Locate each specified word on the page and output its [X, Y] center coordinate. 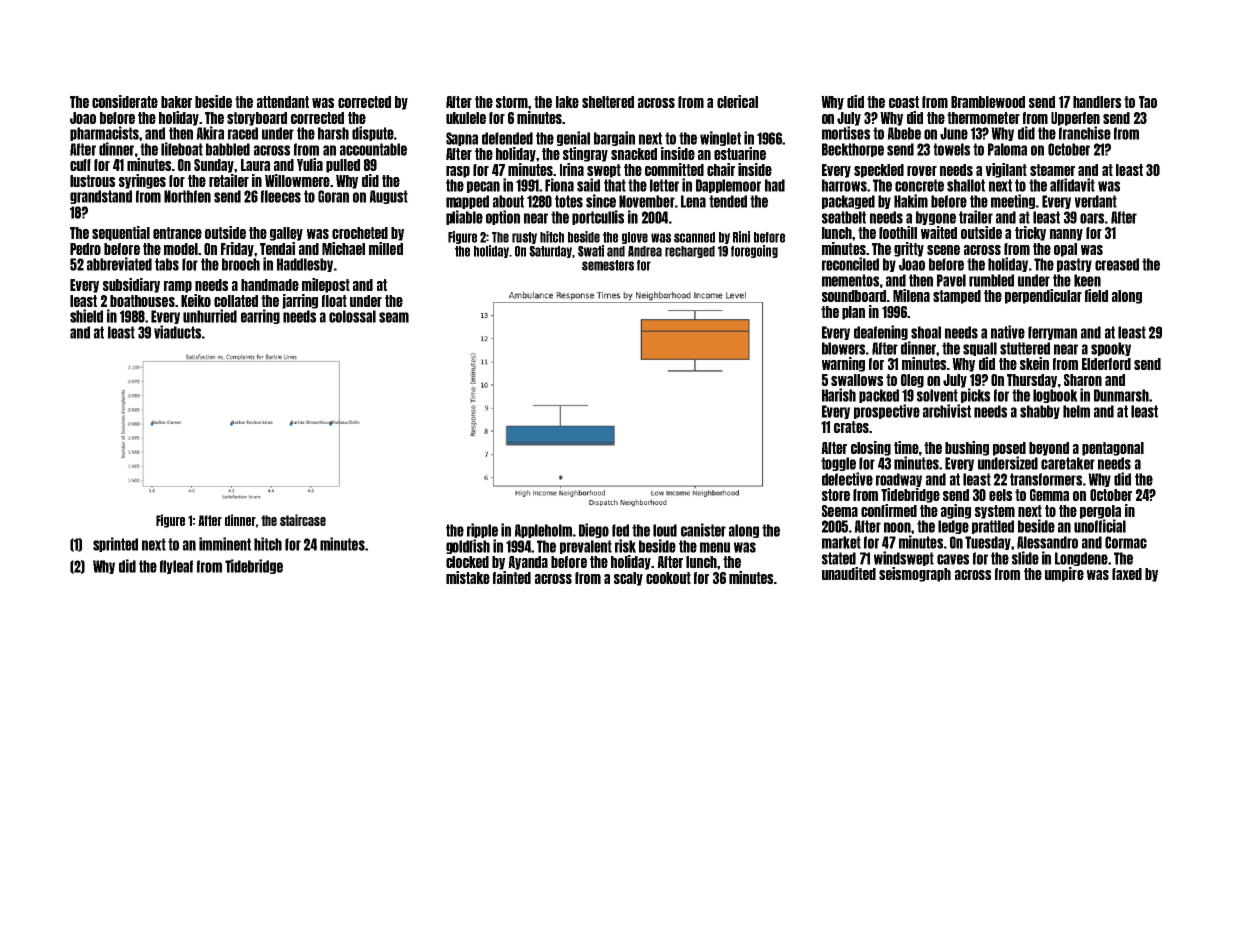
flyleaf [176, 567]
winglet [720, 138]
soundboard [854, 296]
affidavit [1072, 185]
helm [1076, 411]
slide [1025, 558]
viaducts [177, 332]
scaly [628, 579]
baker [176, 102]
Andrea [645, 251]
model [181, 249]
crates [851, 427]
